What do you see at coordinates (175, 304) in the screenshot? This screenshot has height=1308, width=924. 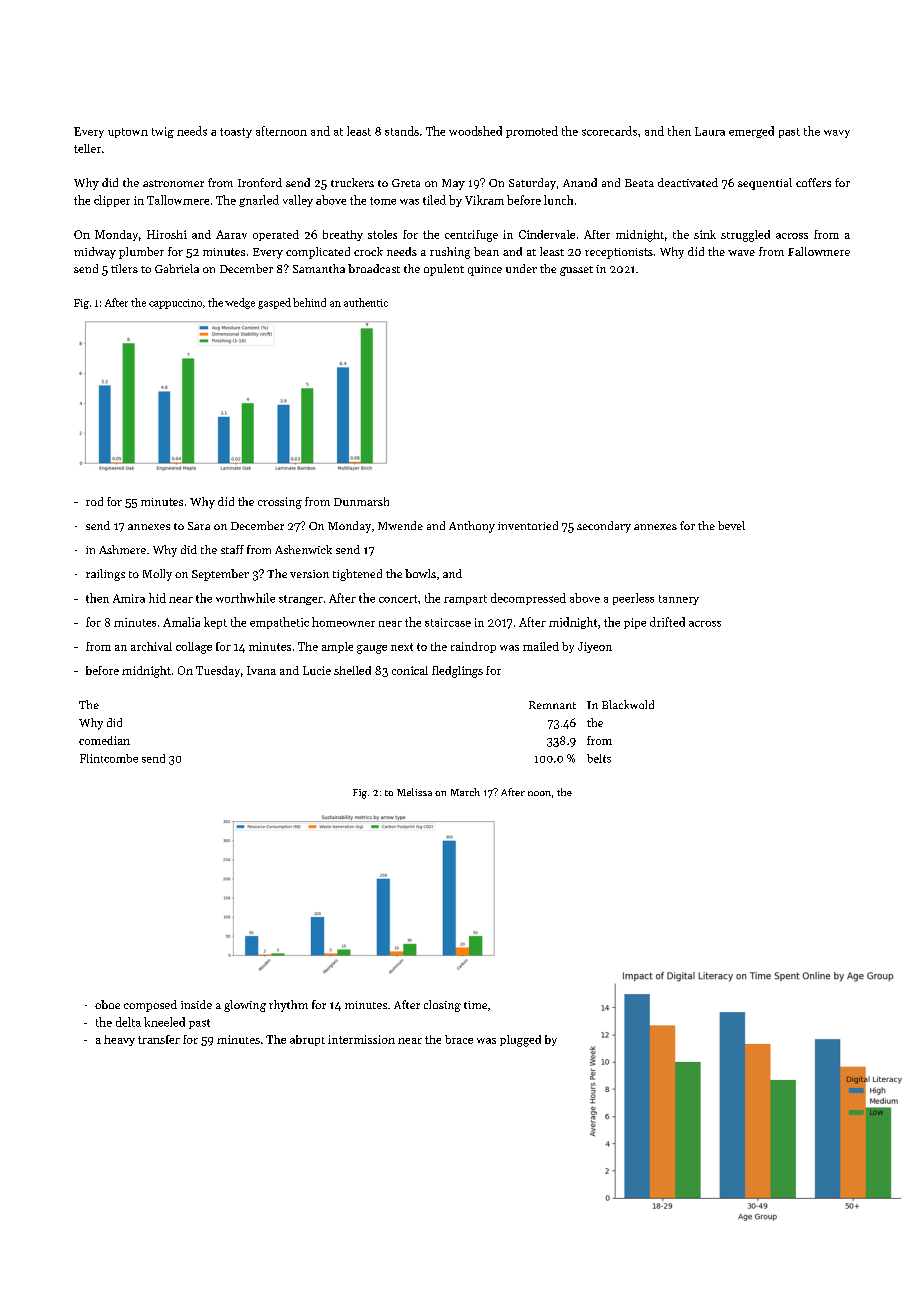 I see `cappuccino` at bounding box center [175, 304].
